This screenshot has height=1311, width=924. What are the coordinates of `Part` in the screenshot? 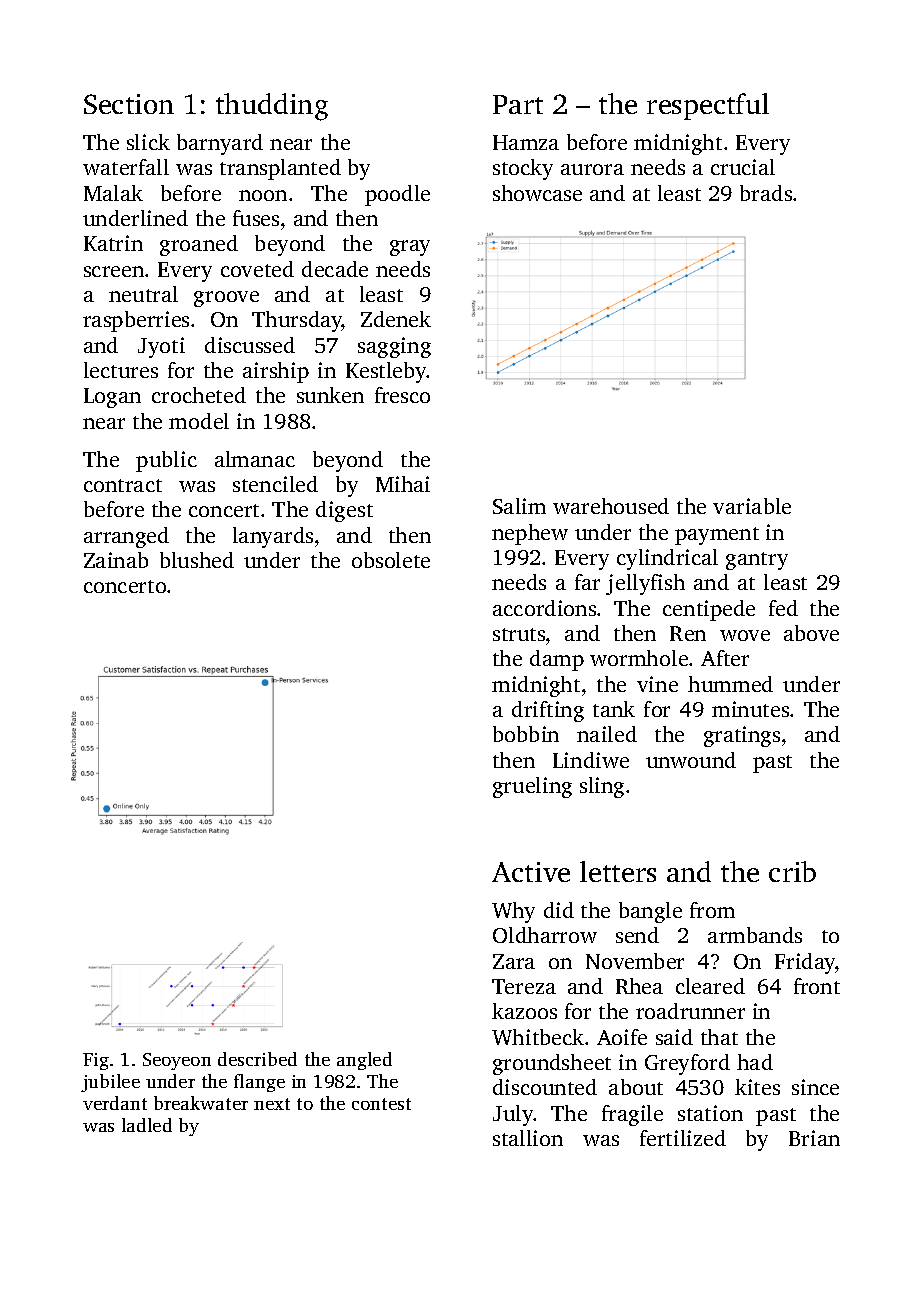 It's located at (518, 104).
